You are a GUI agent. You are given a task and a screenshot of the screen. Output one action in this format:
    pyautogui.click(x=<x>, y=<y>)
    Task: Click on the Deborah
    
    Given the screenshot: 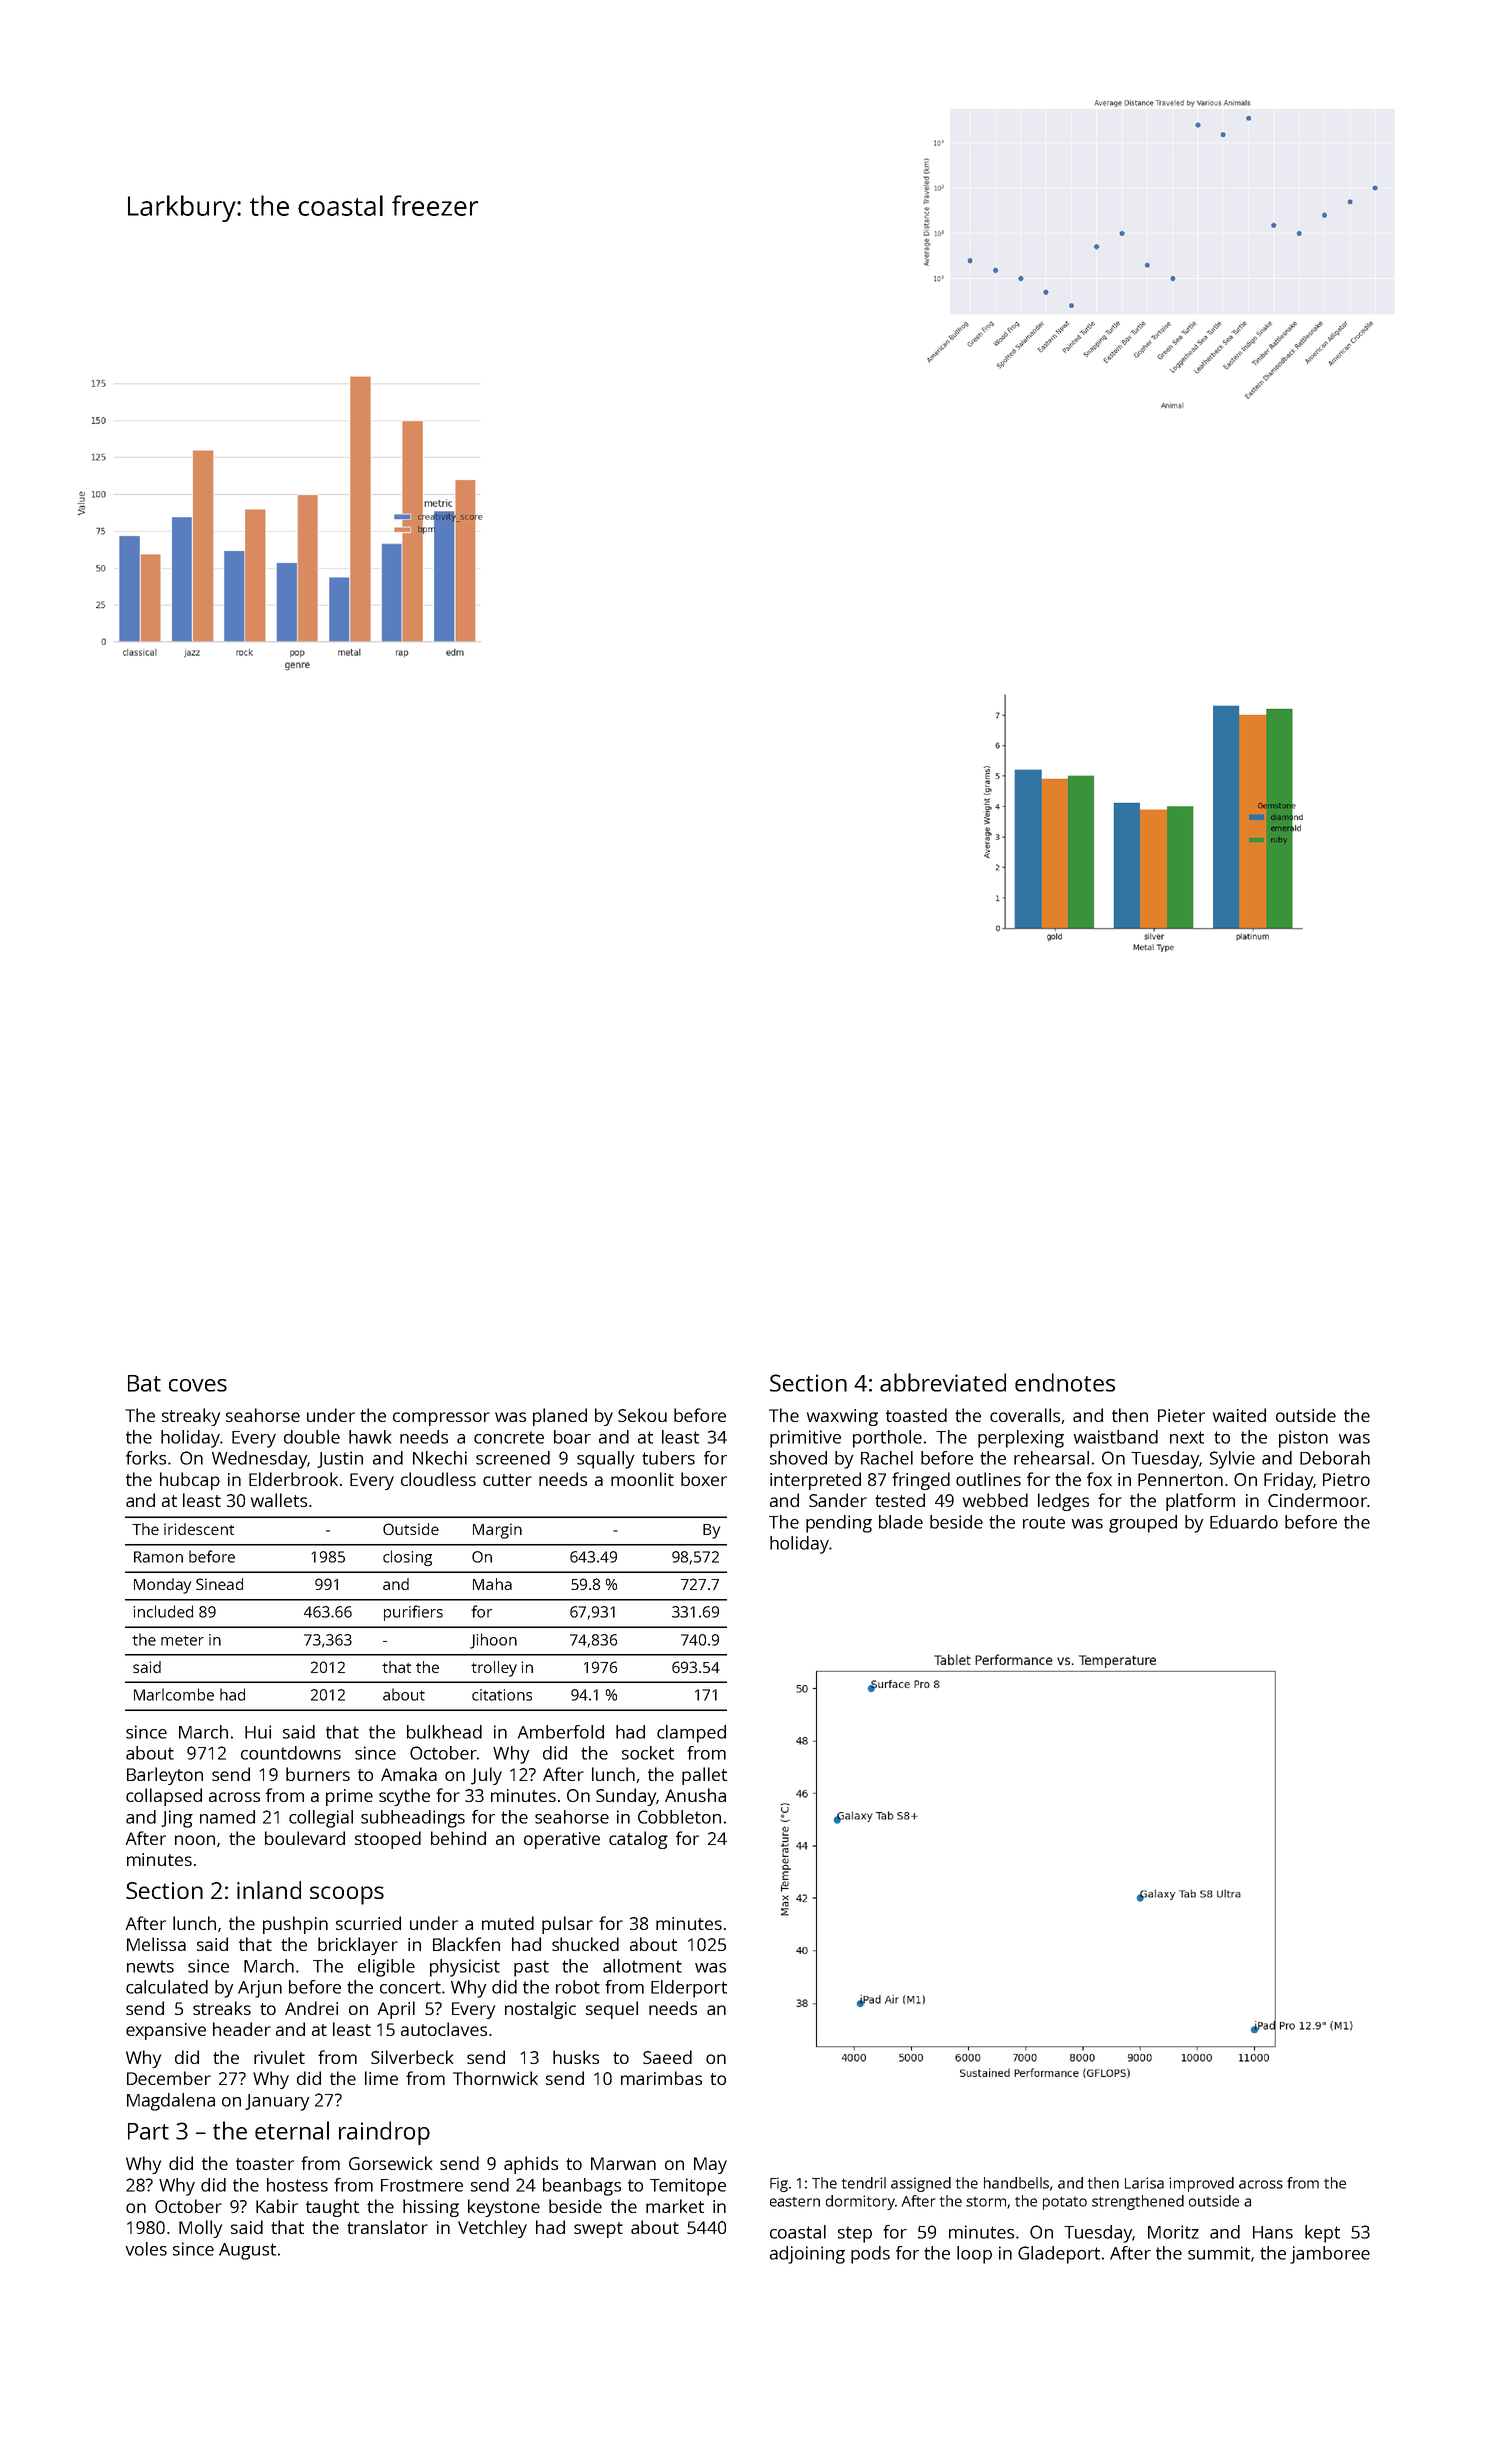 What is the action you would take?
    pyautogui.click(x=1335, y=1458)
